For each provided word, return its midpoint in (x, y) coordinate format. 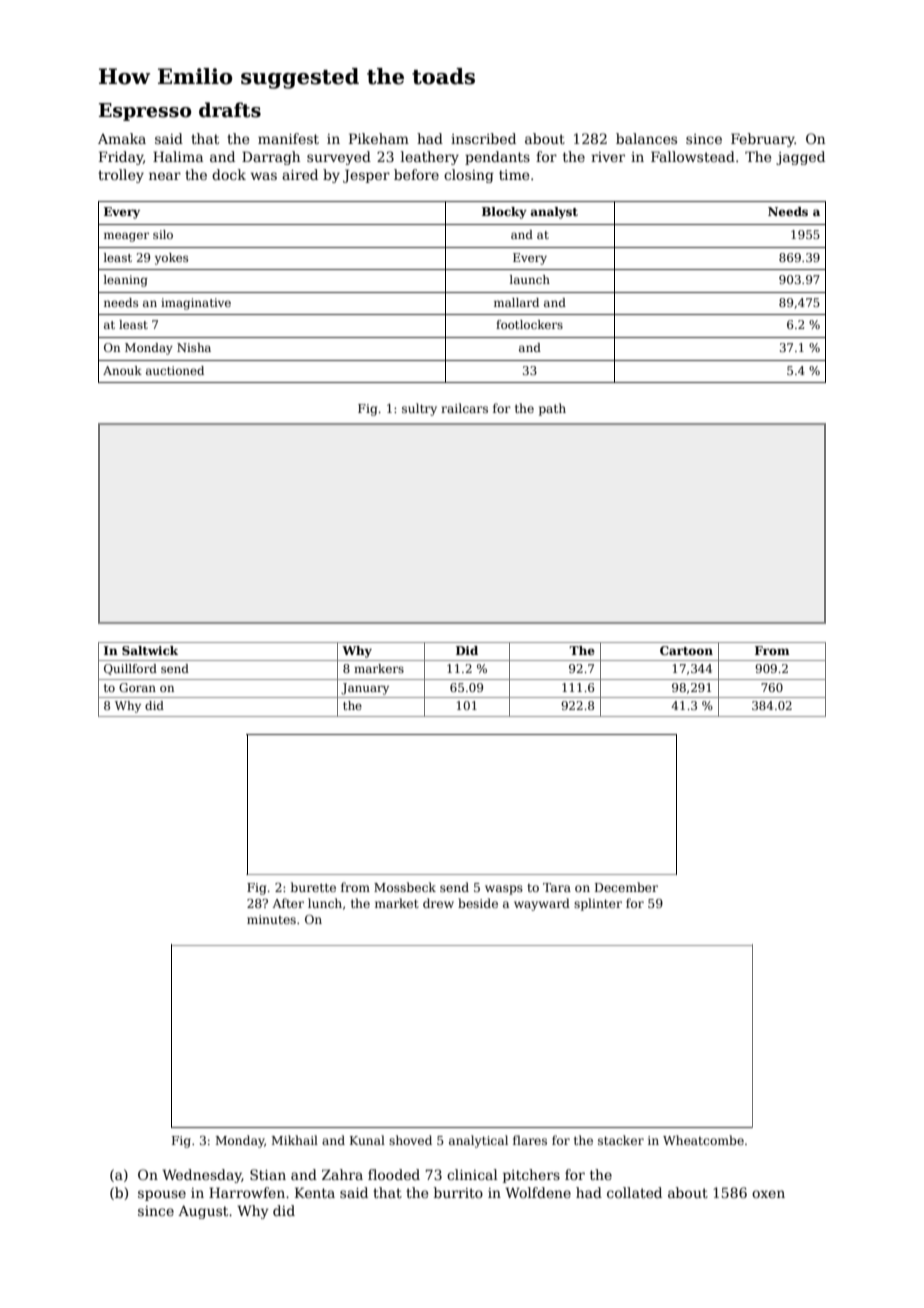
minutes (271, 919)
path (552, 409)
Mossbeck (405, 887)
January (365, 689)
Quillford (130, 669)
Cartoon (686, 650)
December (626, 887)
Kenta (315, 1192)
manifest (288, 138)
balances (646, 138)
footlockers (529, 324)
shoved (410, 1140)
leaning (126, 281)
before (416, 174)
